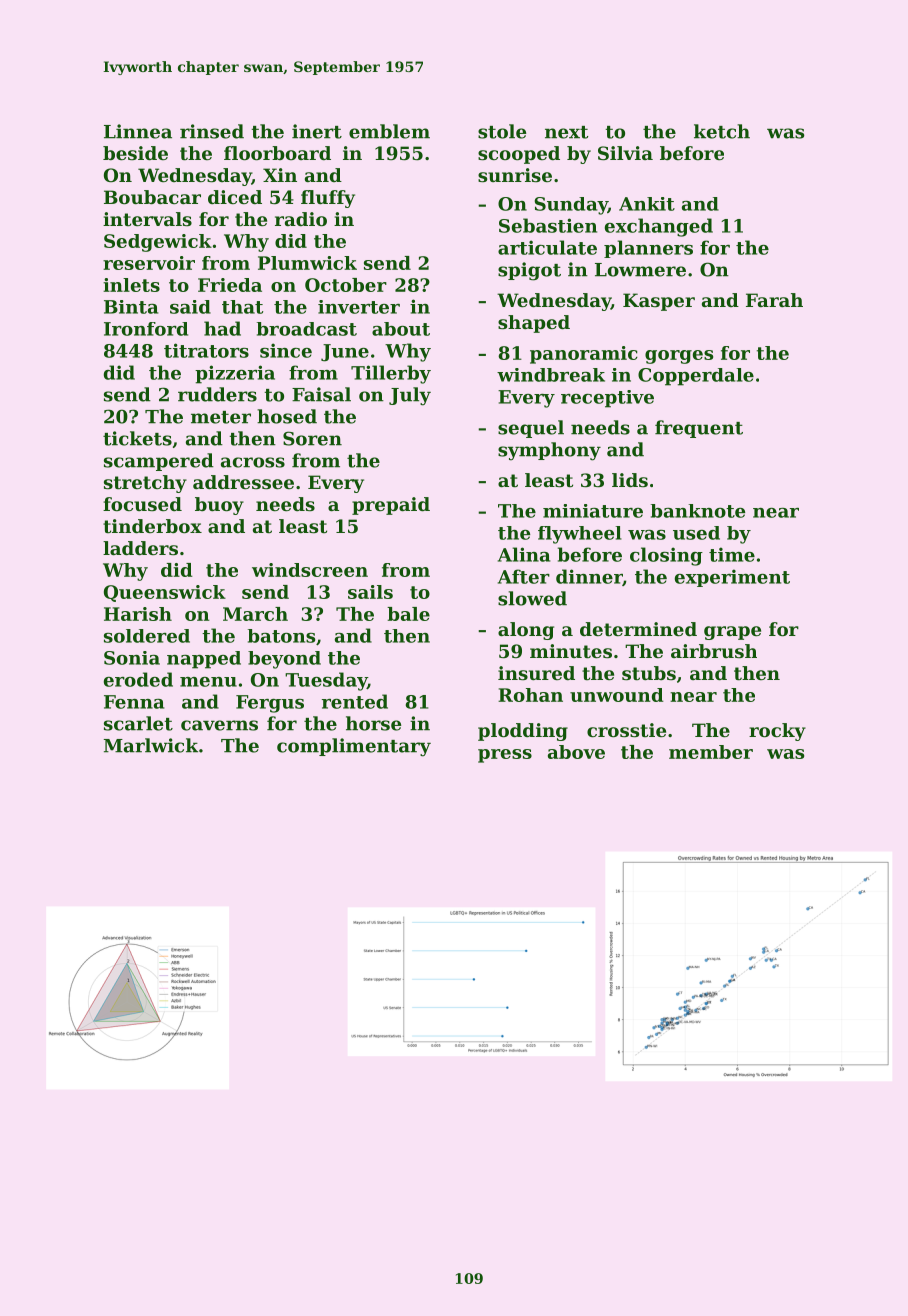 This screenshot has height=1316, width=908. Describe the element at coordinates (502, 131) in the screenshot. I see `stole` at that location.
